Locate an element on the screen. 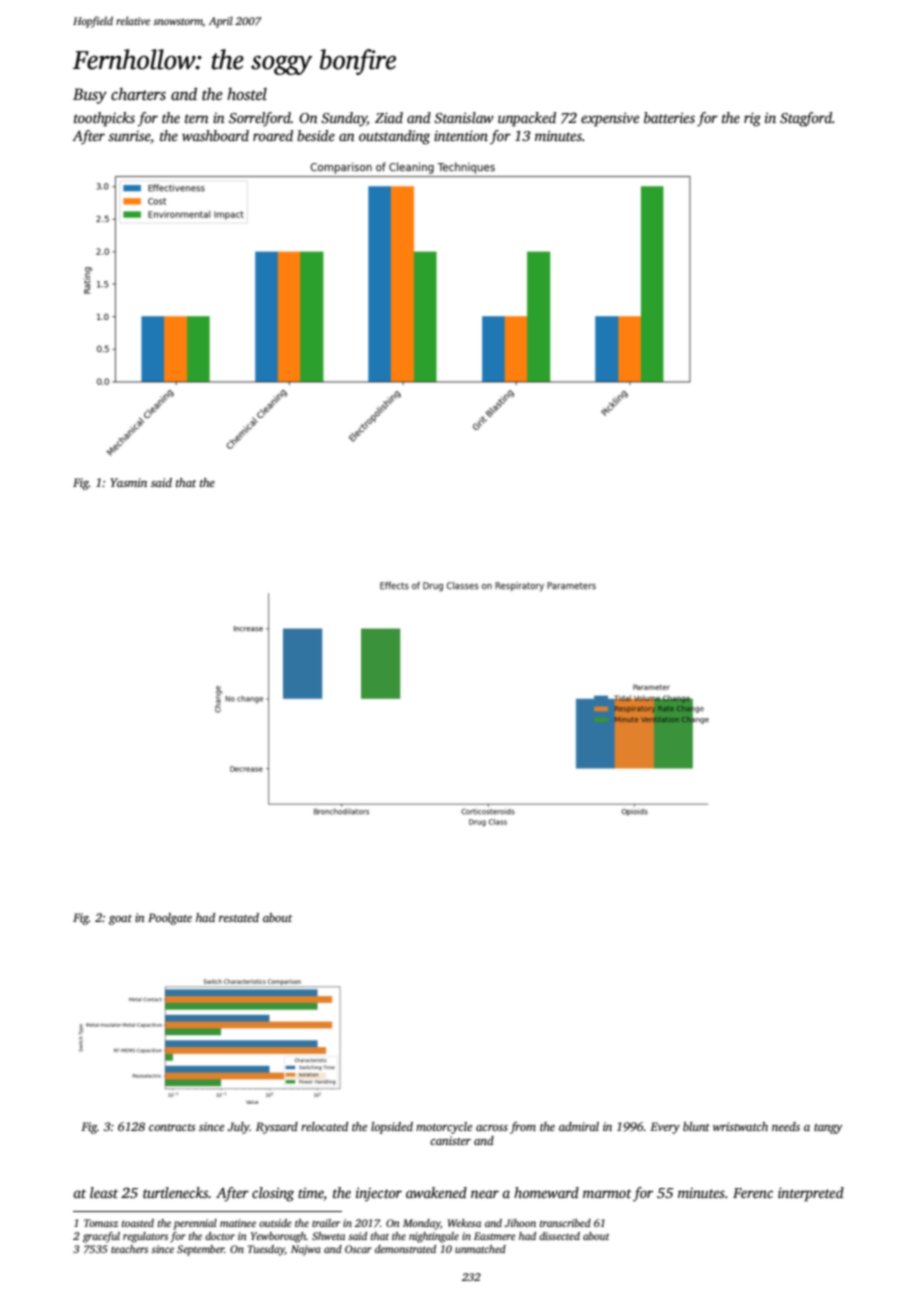 The width and height of the screenshot is (924, 1308). interpreted is located at coordinates (811, 1194).
